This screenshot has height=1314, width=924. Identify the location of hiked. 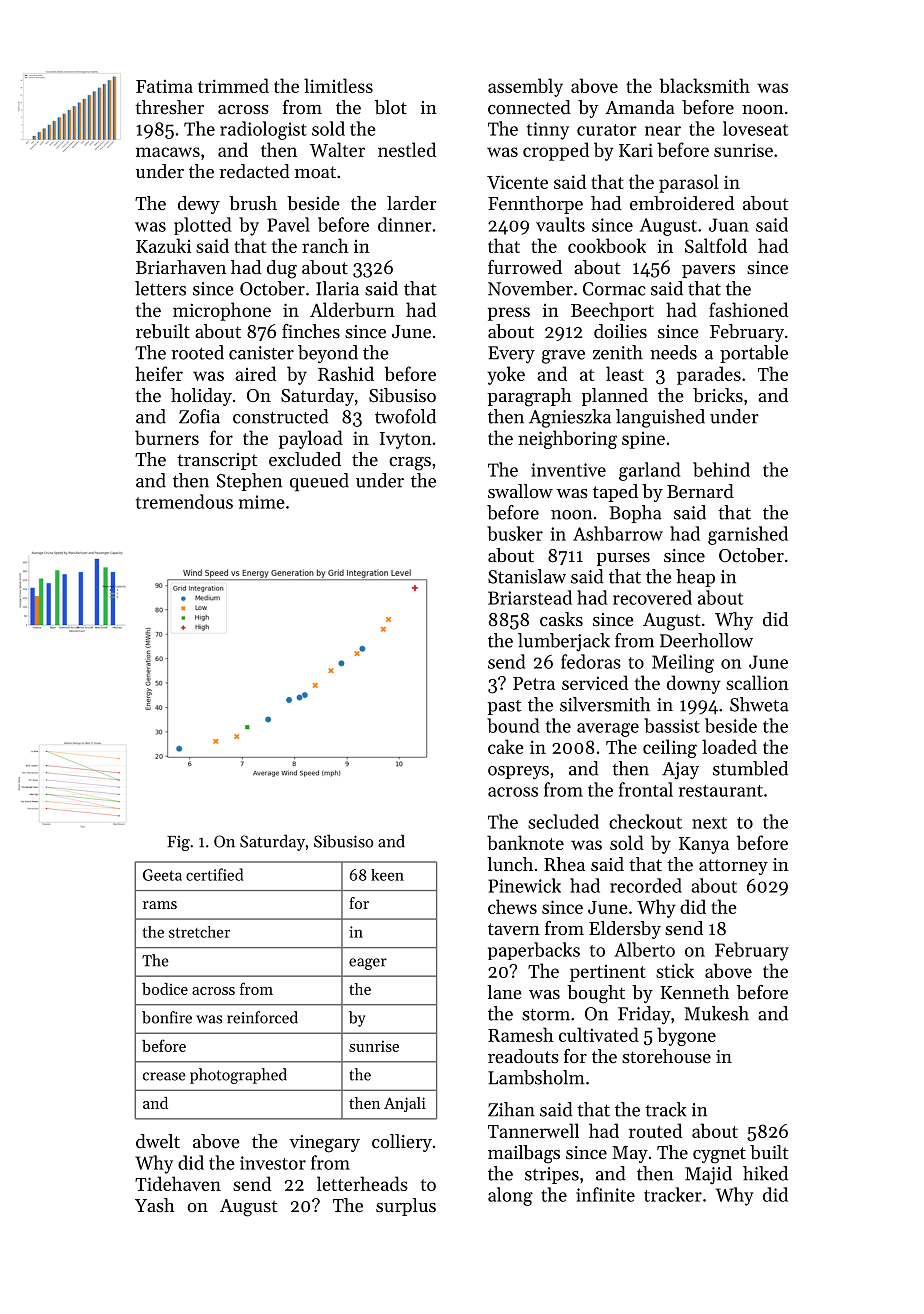
(765, 1173).
